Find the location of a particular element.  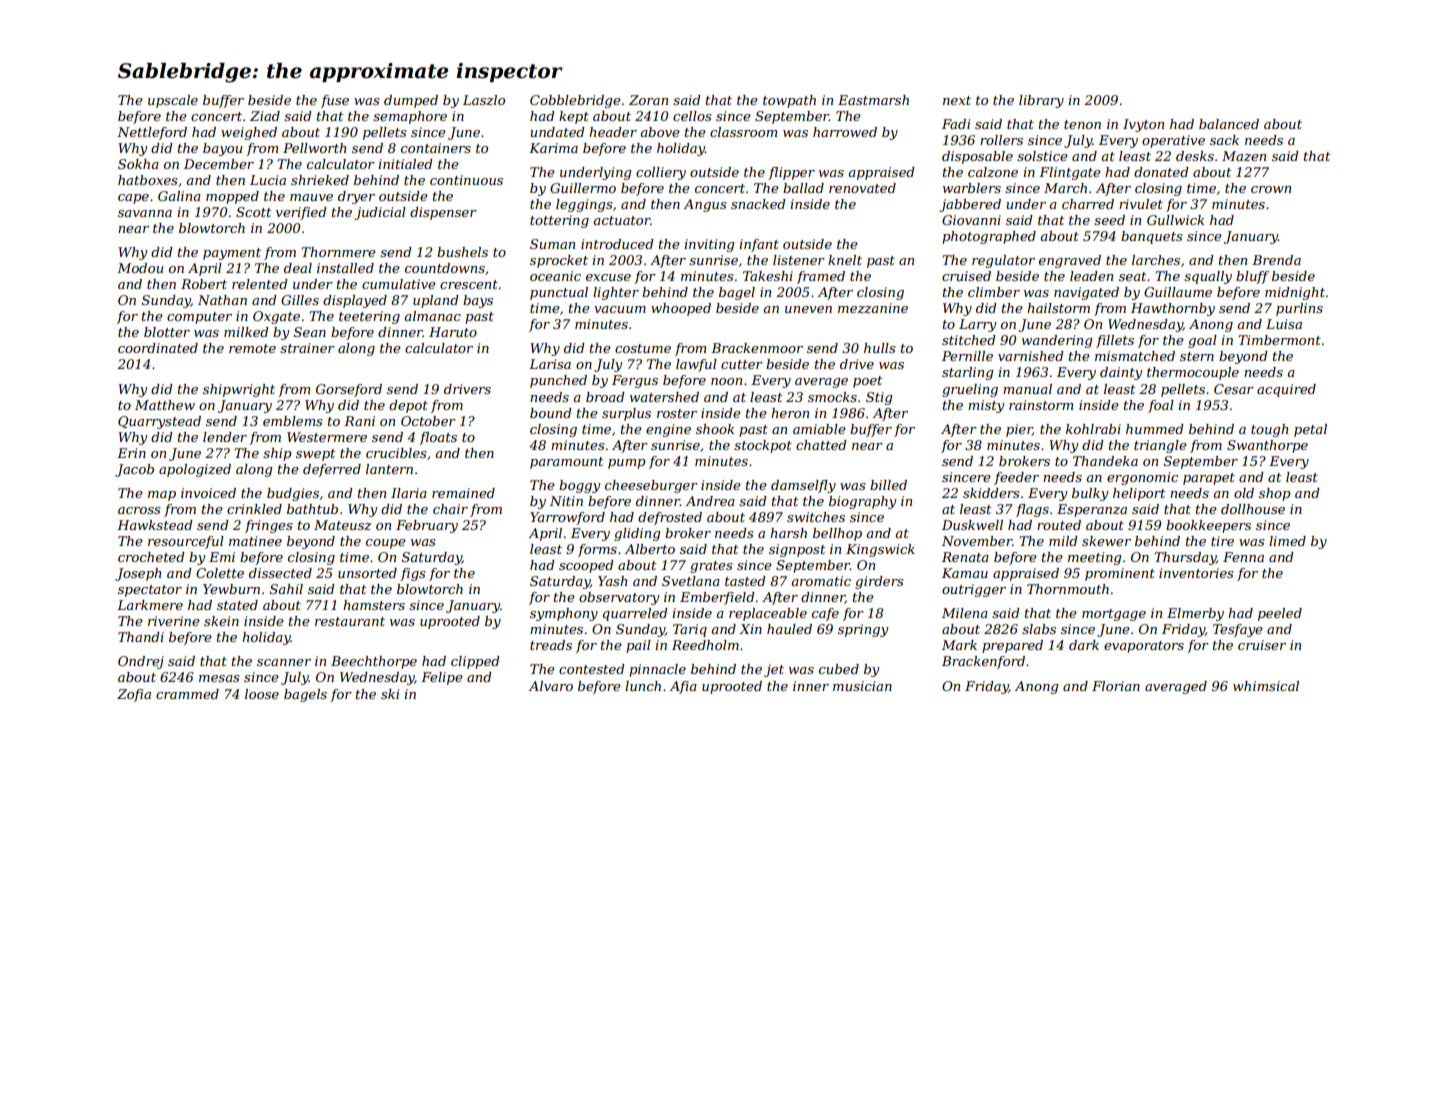

library is located at coordinates (1041, 101).
